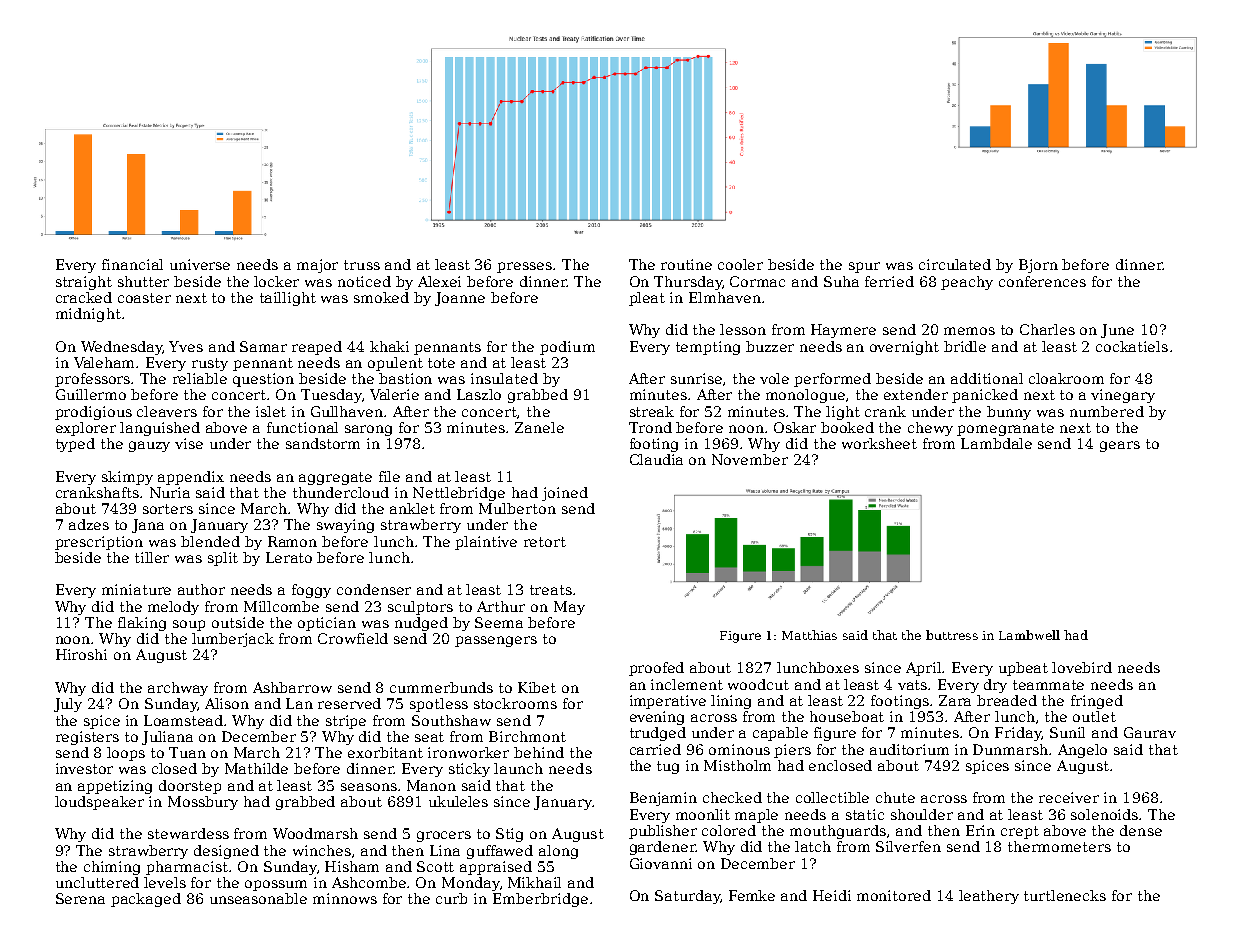  What do you see at coordinates (525, 267) in the image?
I see `presses` at bounding box center [525, 267].
